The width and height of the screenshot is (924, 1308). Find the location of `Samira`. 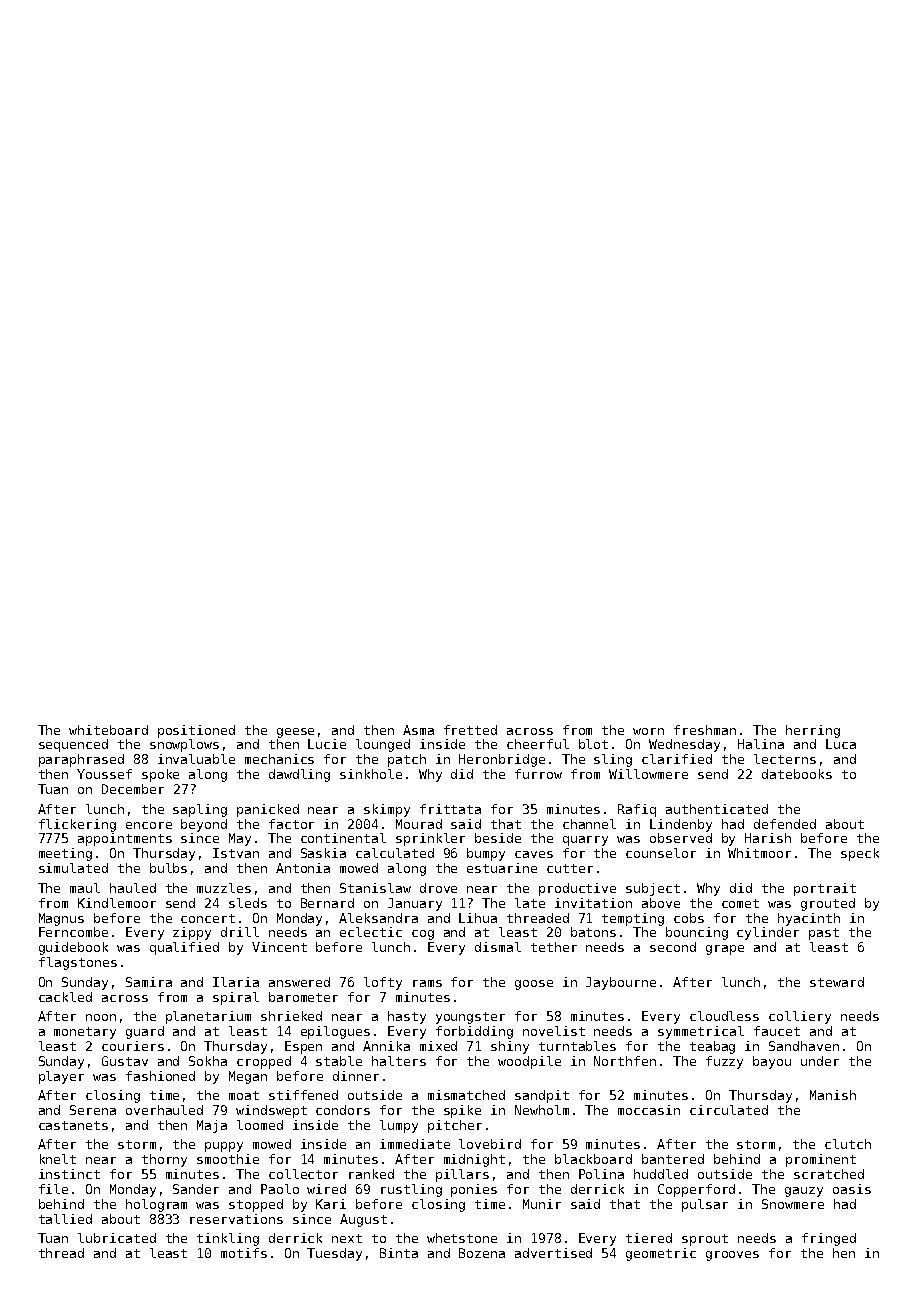

Samira is located at coordinates (149, 982).
